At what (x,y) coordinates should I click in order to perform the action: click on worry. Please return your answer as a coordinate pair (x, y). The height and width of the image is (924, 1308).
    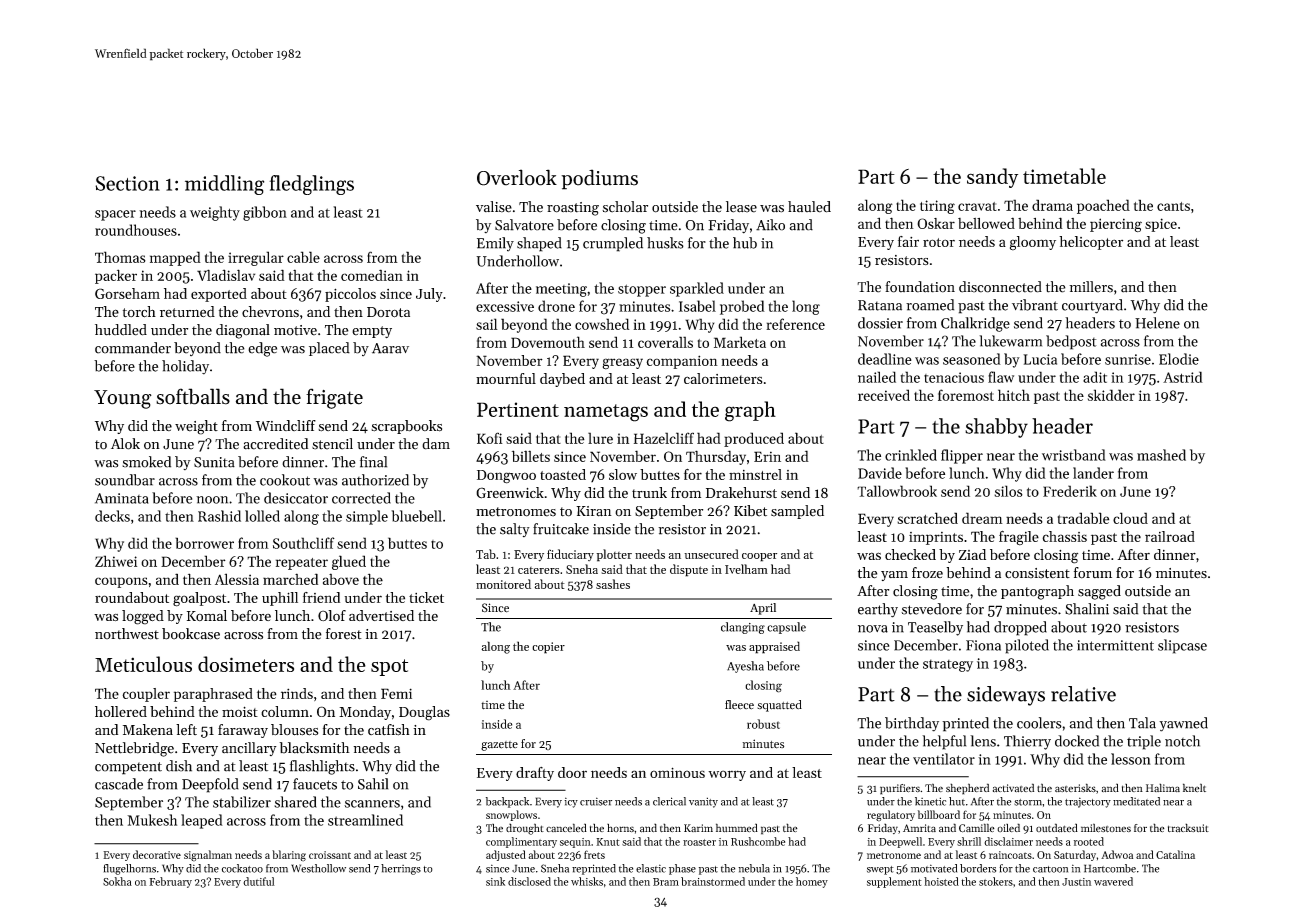
    Looking at the image, I should click on (727, 775).
